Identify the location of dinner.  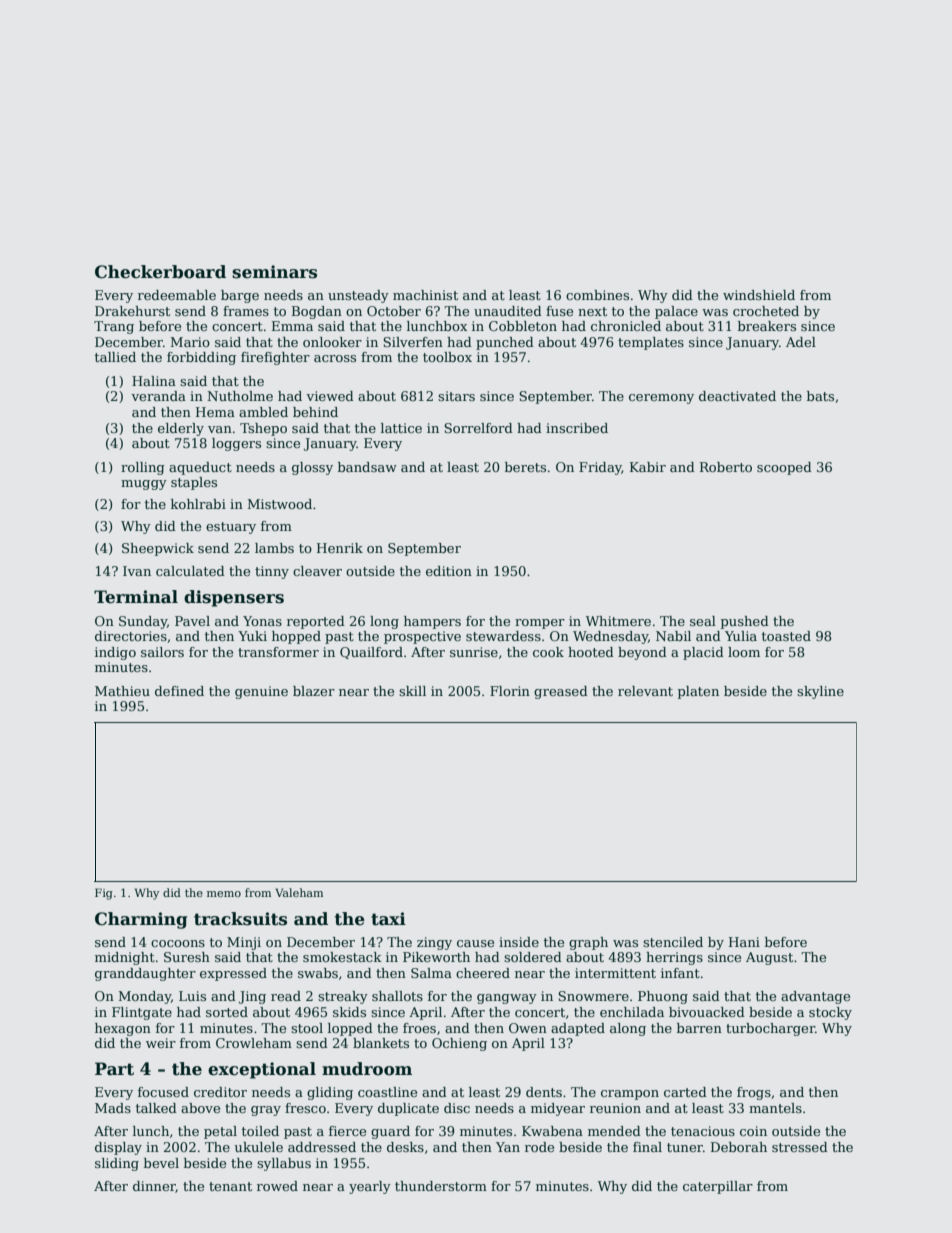
(154, 1187).
